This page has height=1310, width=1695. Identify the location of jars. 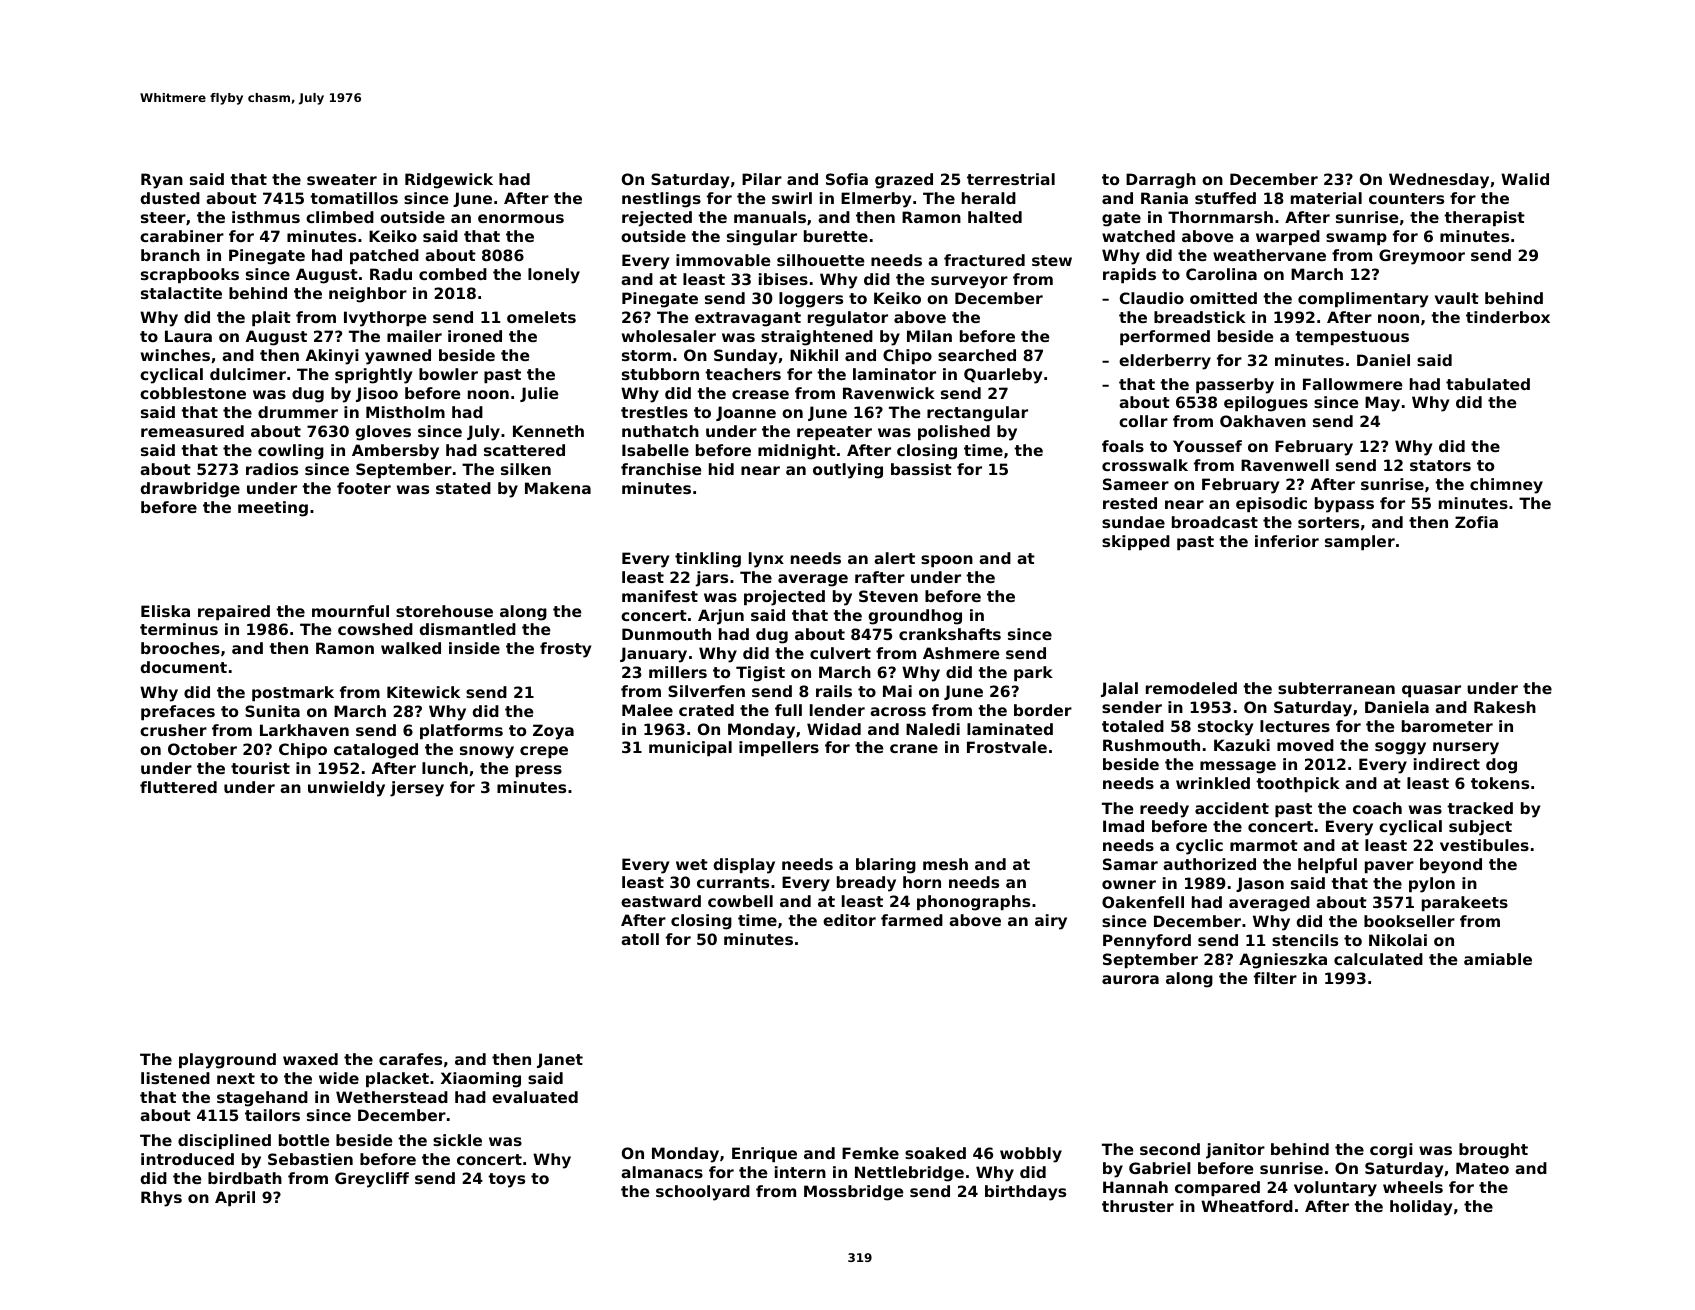
(711, 579).
